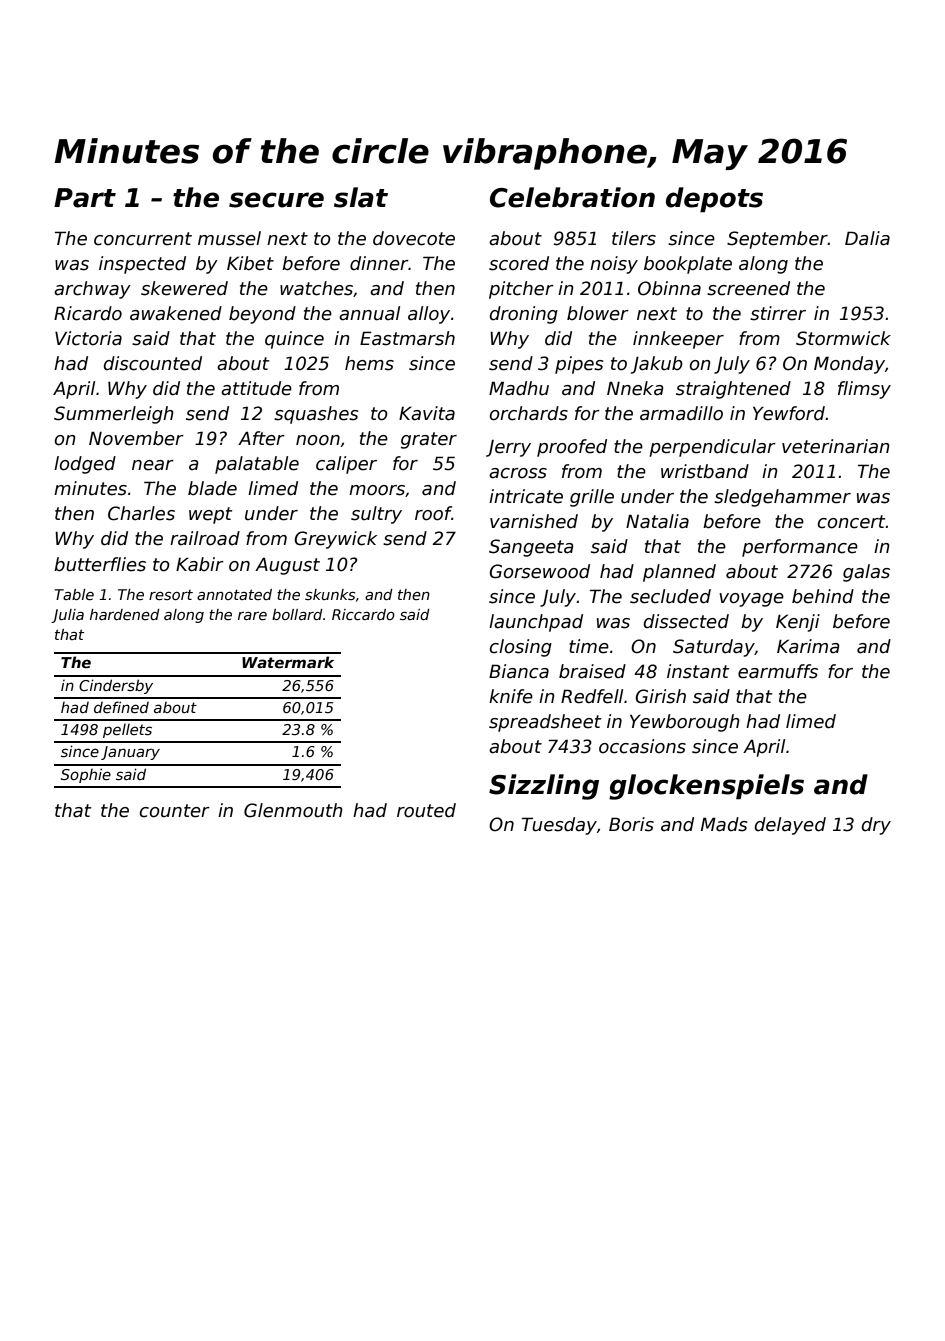 The width and height of the image is (945, 1341). Describe the element at coordinates (670, 596) in the image. I see `secluded` at that location.
